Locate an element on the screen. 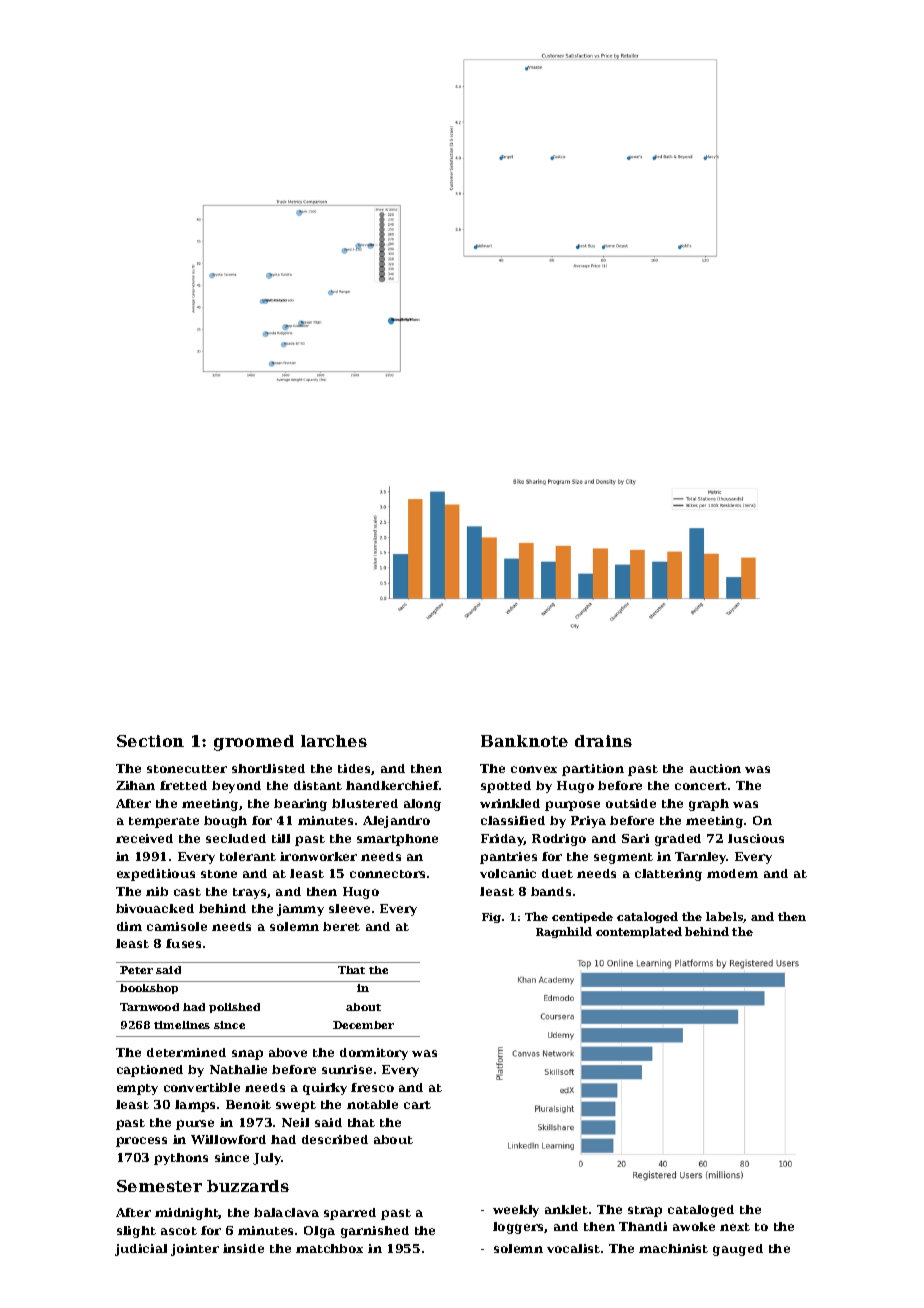  dormitory is located at coordinates (374, 1054).
